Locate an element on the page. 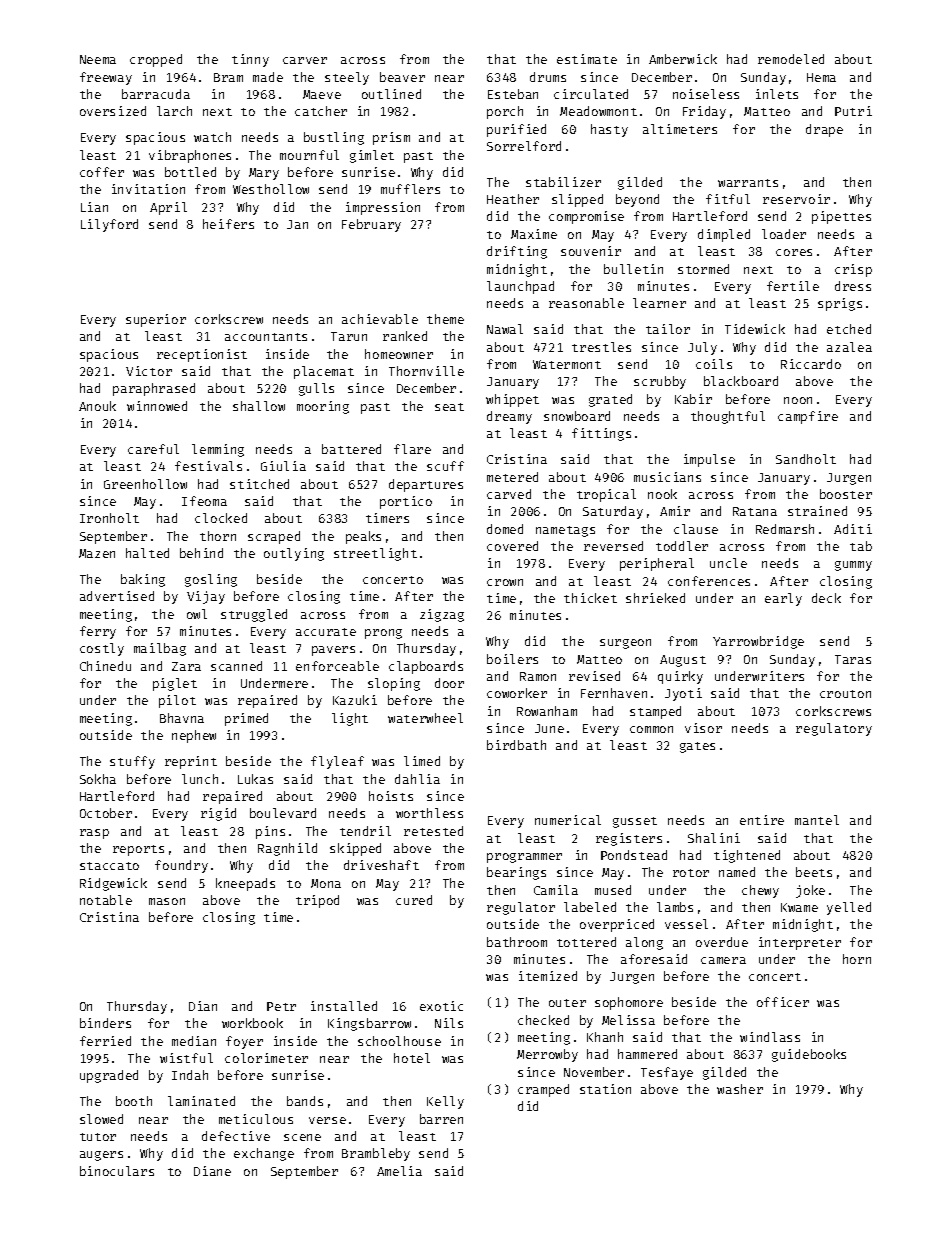 This image has width=952, height=1233. Amelia is located at coordinates (399, 1171).
